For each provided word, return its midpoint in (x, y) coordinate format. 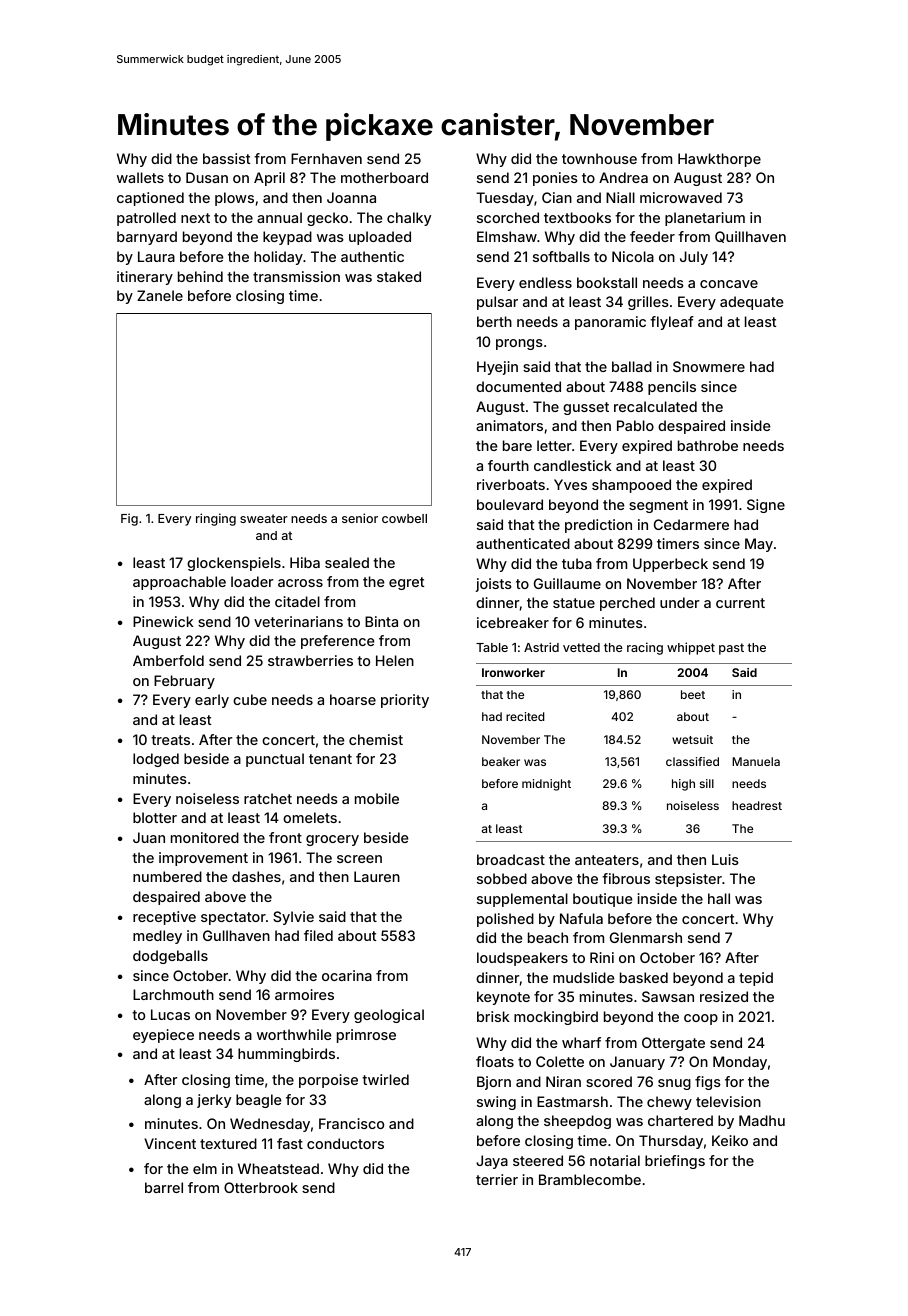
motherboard (384, 177)
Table (492, 647)
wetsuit (692, 739)
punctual (275, 760)
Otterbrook (261, 1187)
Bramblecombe (590, 1179)
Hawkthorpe (719, 160)
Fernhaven (326, 158)
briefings (675, 1162)
